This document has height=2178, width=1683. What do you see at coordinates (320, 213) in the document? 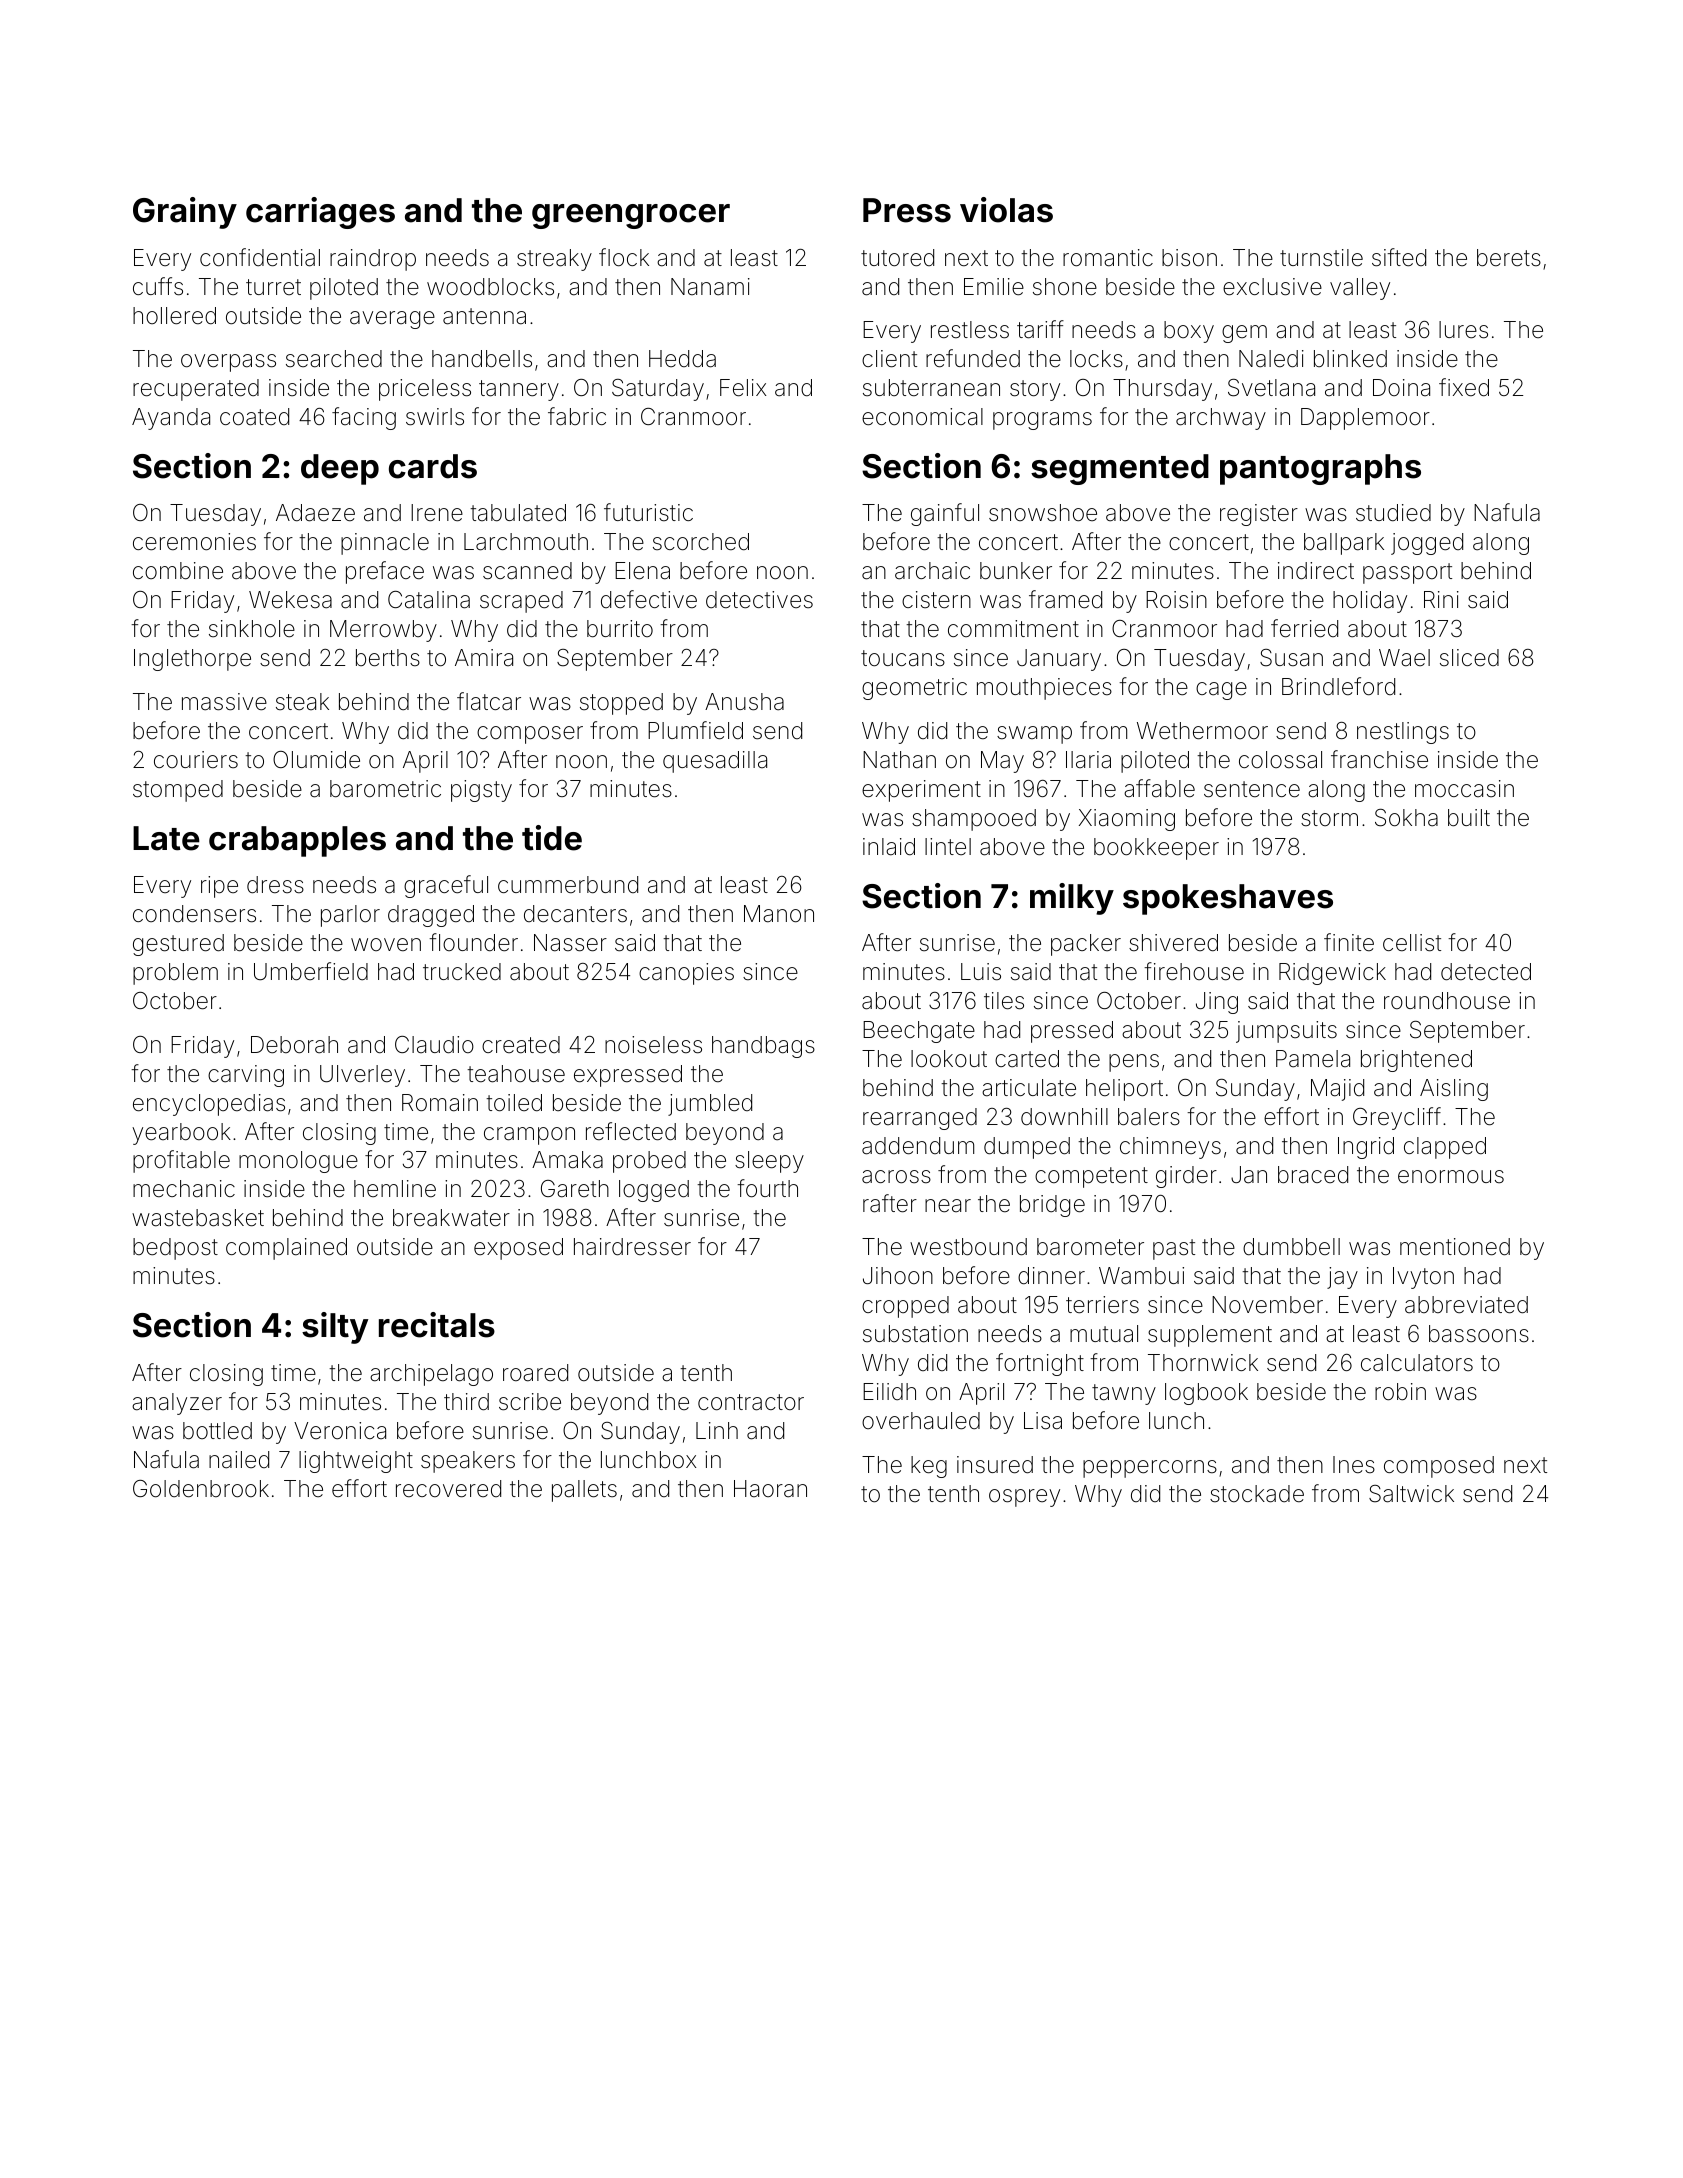
I see `carriages` at bounding box center [320, 213].
